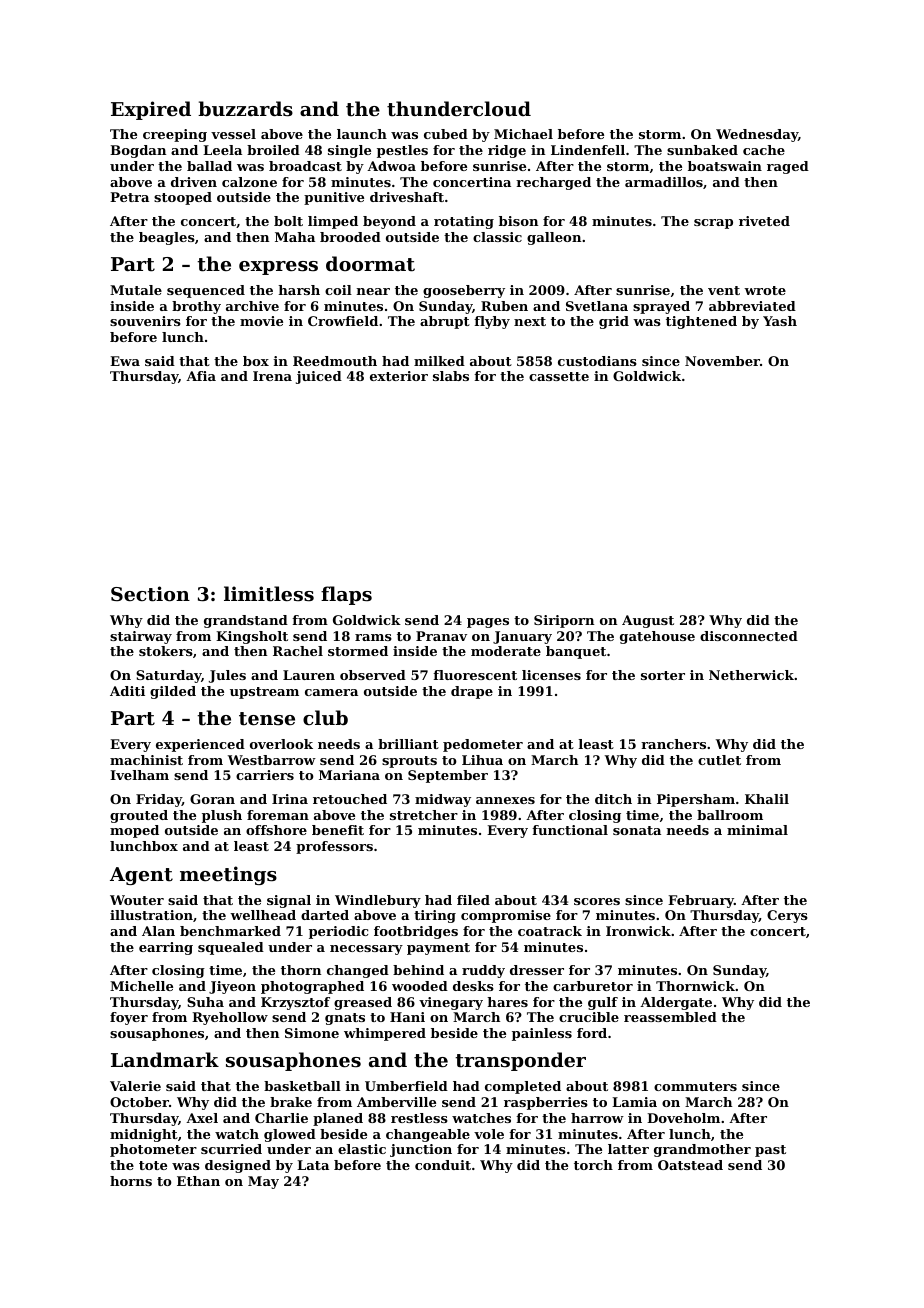 The width and height of the screenshot is (924, 1308). What do you see at coordinates (648, 621) in the screenshot?
I see `August` at bounding box center [648, 621].
